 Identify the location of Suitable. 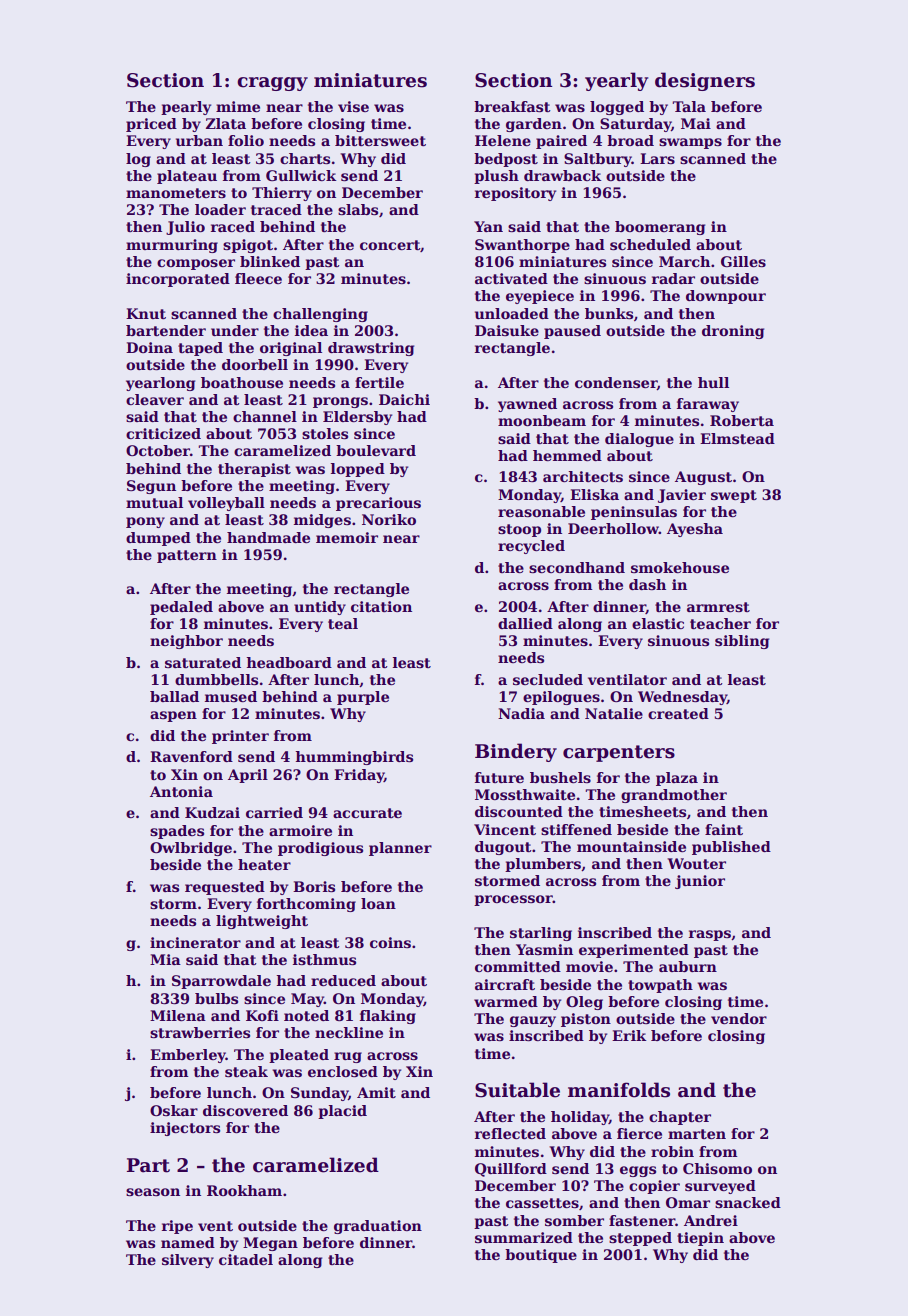
(517, 1090).
